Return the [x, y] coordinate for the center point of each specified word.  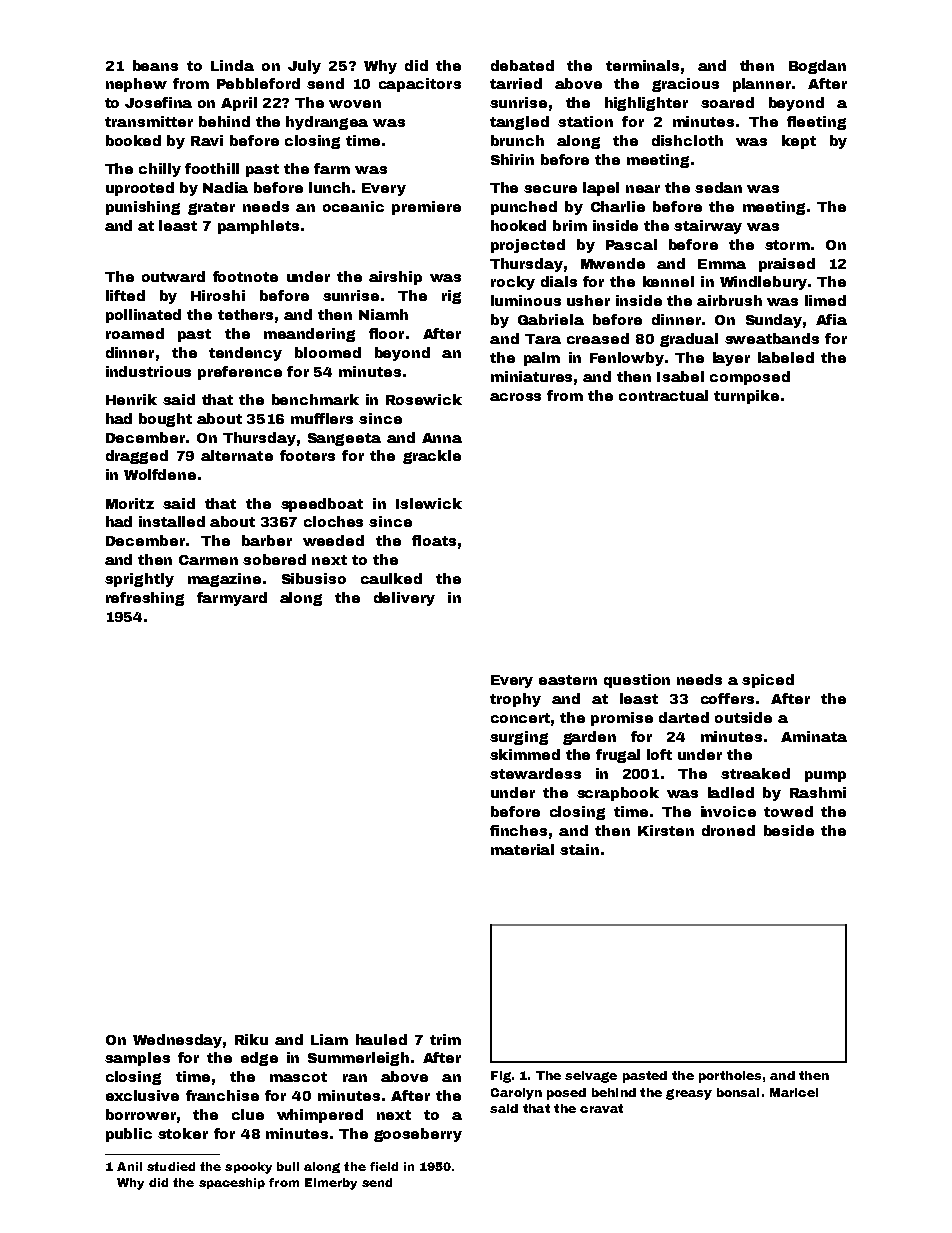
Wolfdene [160, 474]
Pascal [631, 244]
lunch [329, 187]
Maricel [794, 1092]
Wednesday [177, 1041]
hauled [381, 1039]
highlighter [646, 104]
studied [171, 1166]
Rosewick [424, 399]
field [384, 1166]
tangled [519, 123]
